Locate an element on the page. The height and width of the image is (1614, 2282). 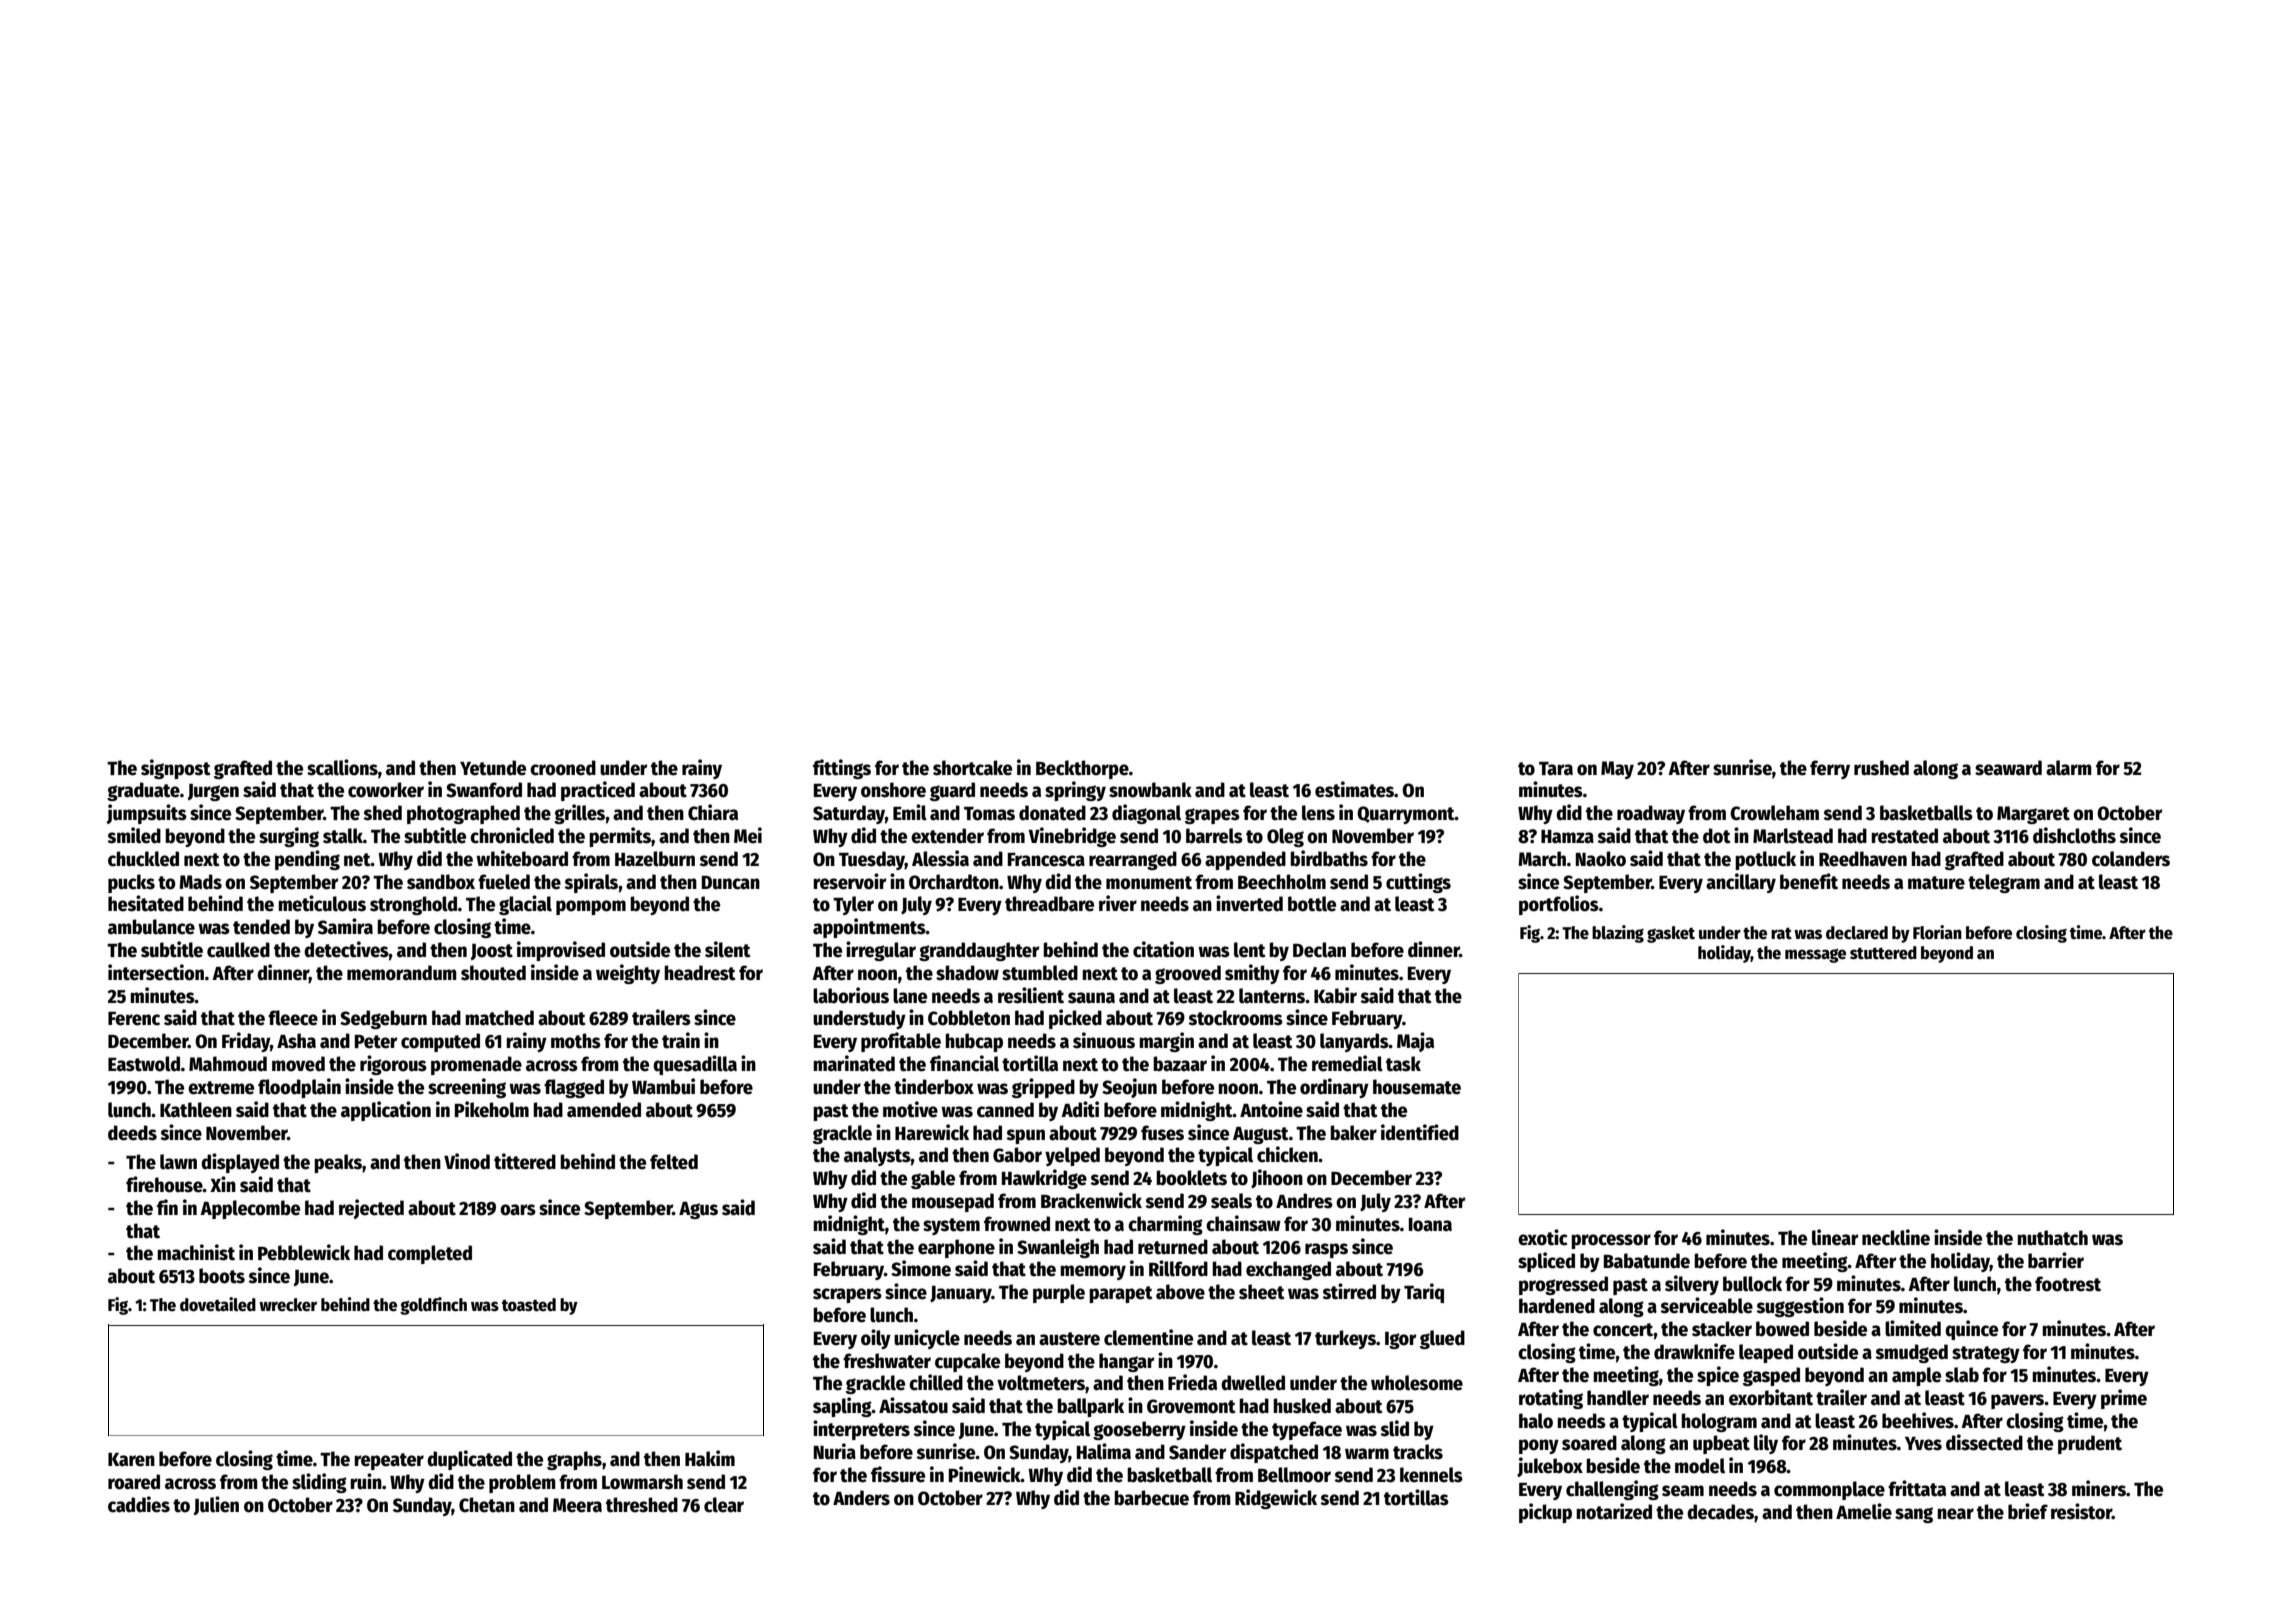
clear is located at coordinates (724, 1505).
